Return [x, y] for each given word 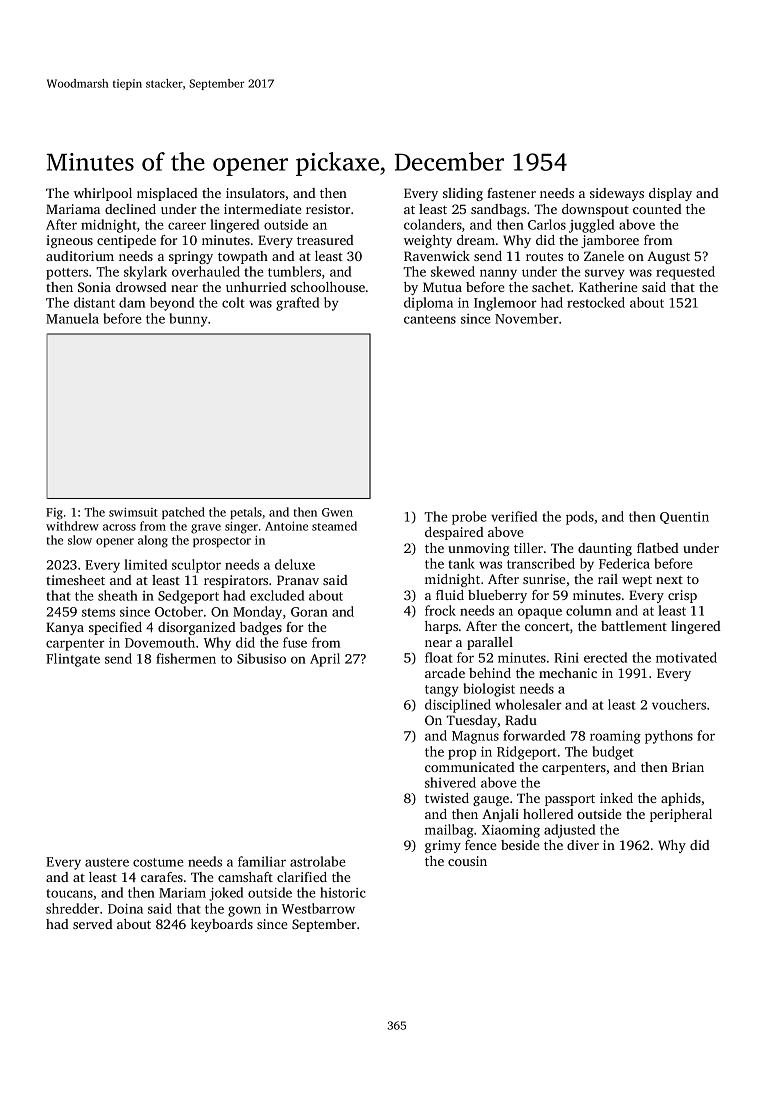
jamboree [610, 241]
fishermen [186, 658]
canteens [430, 319]
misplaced [167, 194]
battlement [634, 626]
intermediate [263, 209]
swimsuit [133, 512]
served [92, 924]
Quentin [684, 518]
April [325, 660]
